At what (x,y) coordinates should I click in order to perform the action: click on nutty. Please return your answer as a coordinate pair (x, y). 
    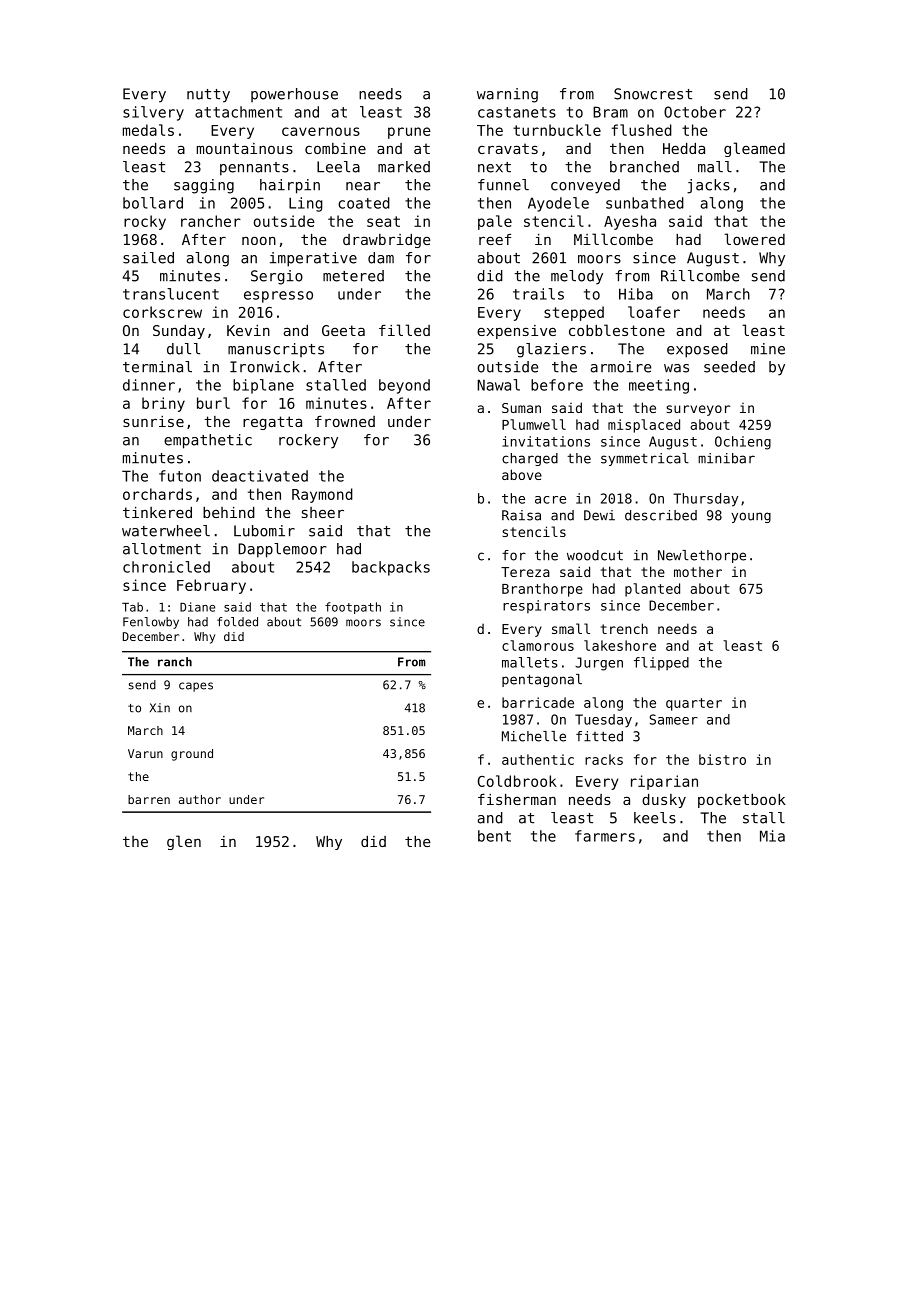
    Looking at the image, I should click on (208, 96).
